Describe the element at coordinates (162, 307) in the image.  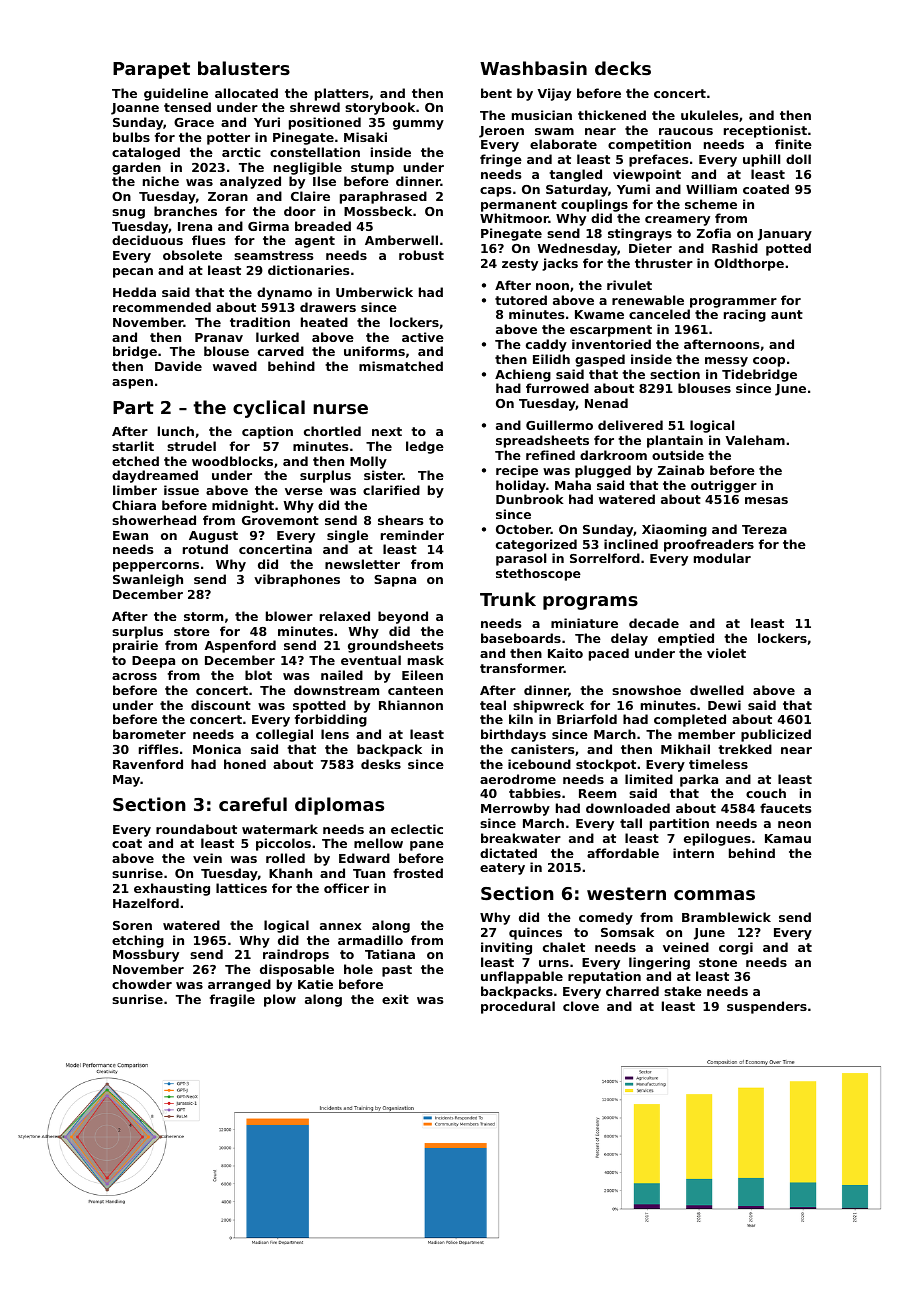
I see `recommended` at that location.
